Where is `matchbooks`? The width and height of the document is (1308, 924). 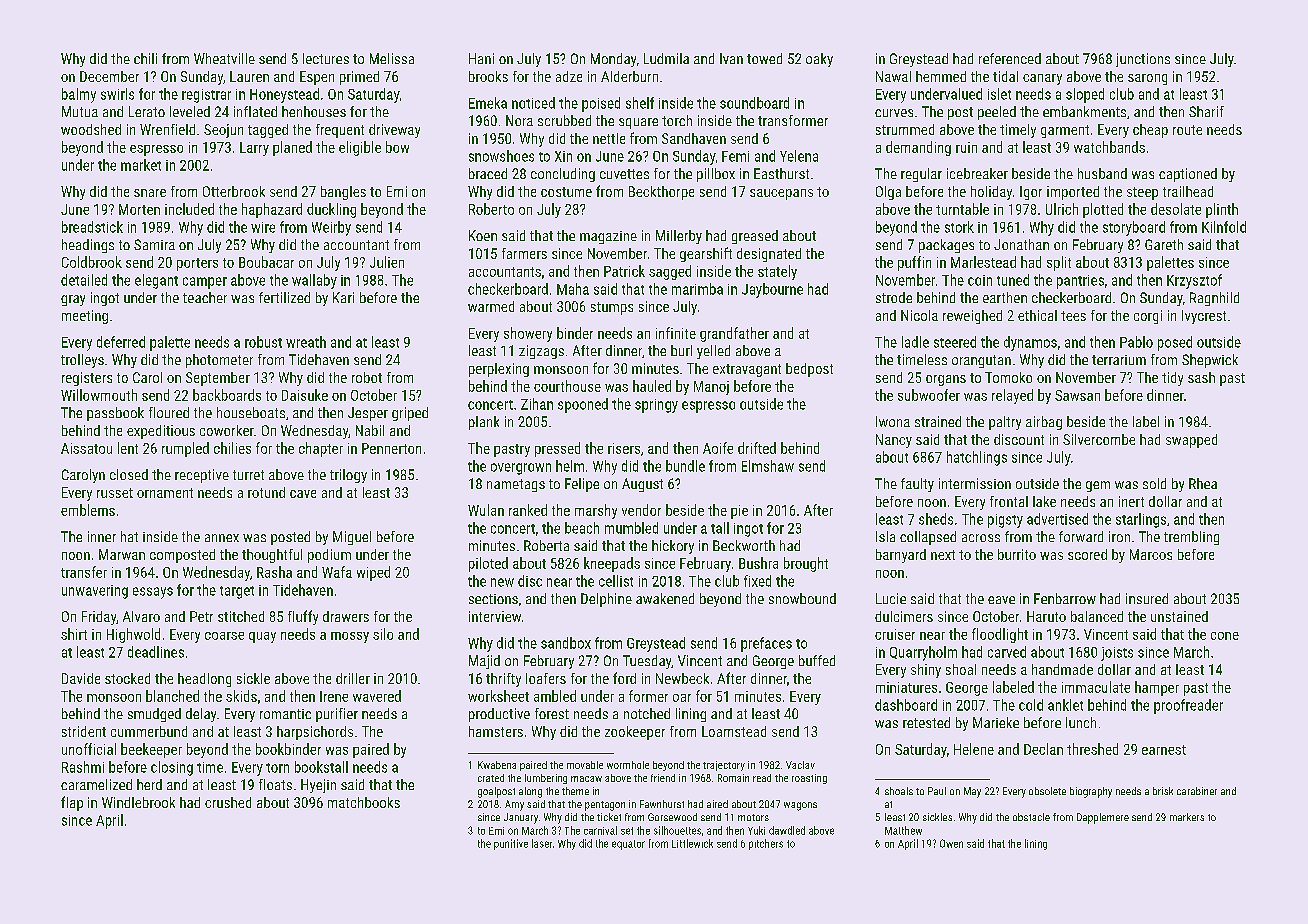
matchbooks is located at coordinates (364, 802).
